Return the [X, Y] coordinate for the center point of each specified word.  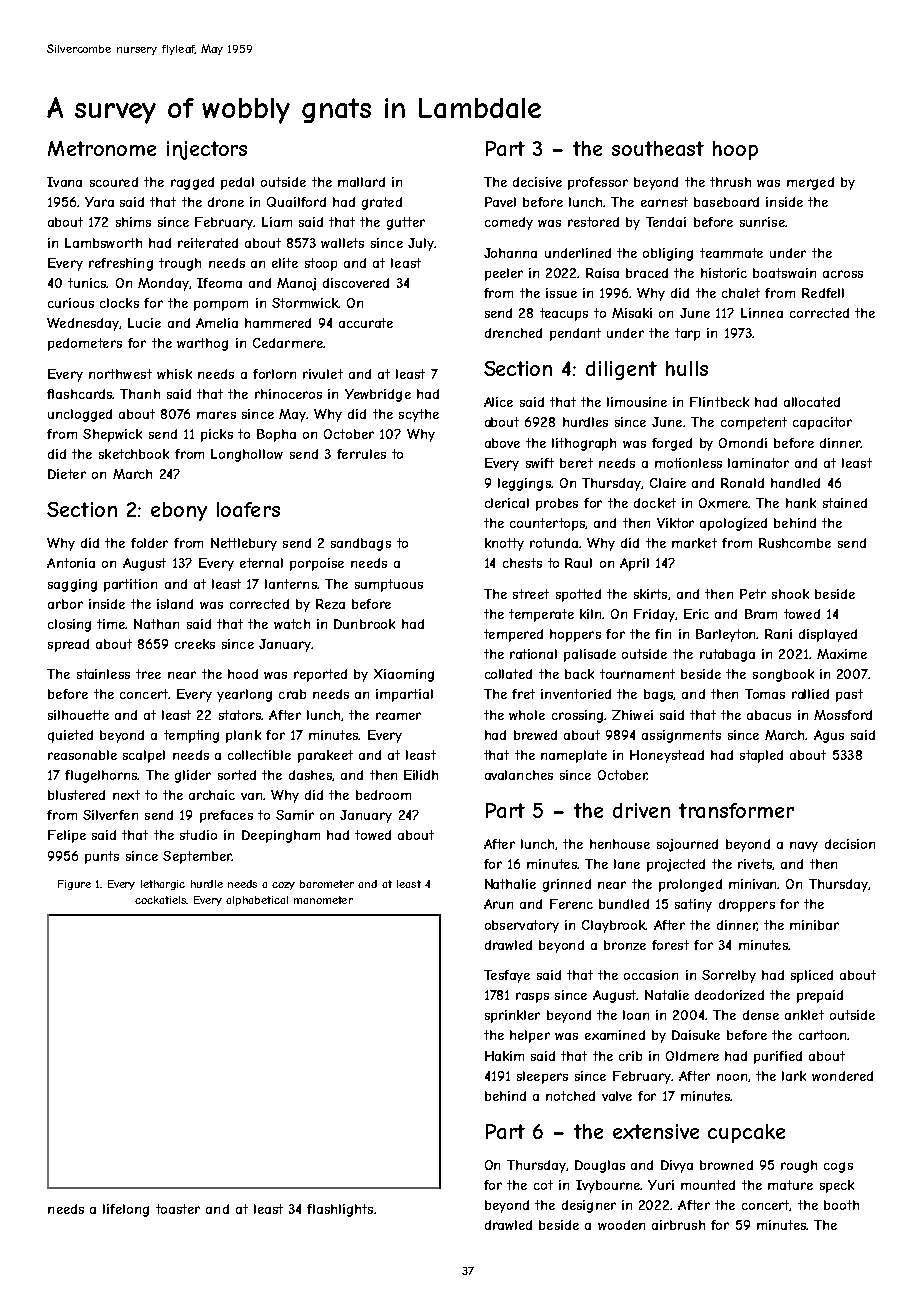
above [502, 443]
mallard [361, 182]
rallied [810, 694]
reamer [398, 716]
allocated [812, 402]
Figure [74, 885]
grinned [567, 885]
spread [68, 645]
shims [133, 222]
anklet [804, 1015]
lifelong [126, 1210]
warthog [202, 344]
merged [810, 183]
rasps [532, 997]
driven [641, 810]
